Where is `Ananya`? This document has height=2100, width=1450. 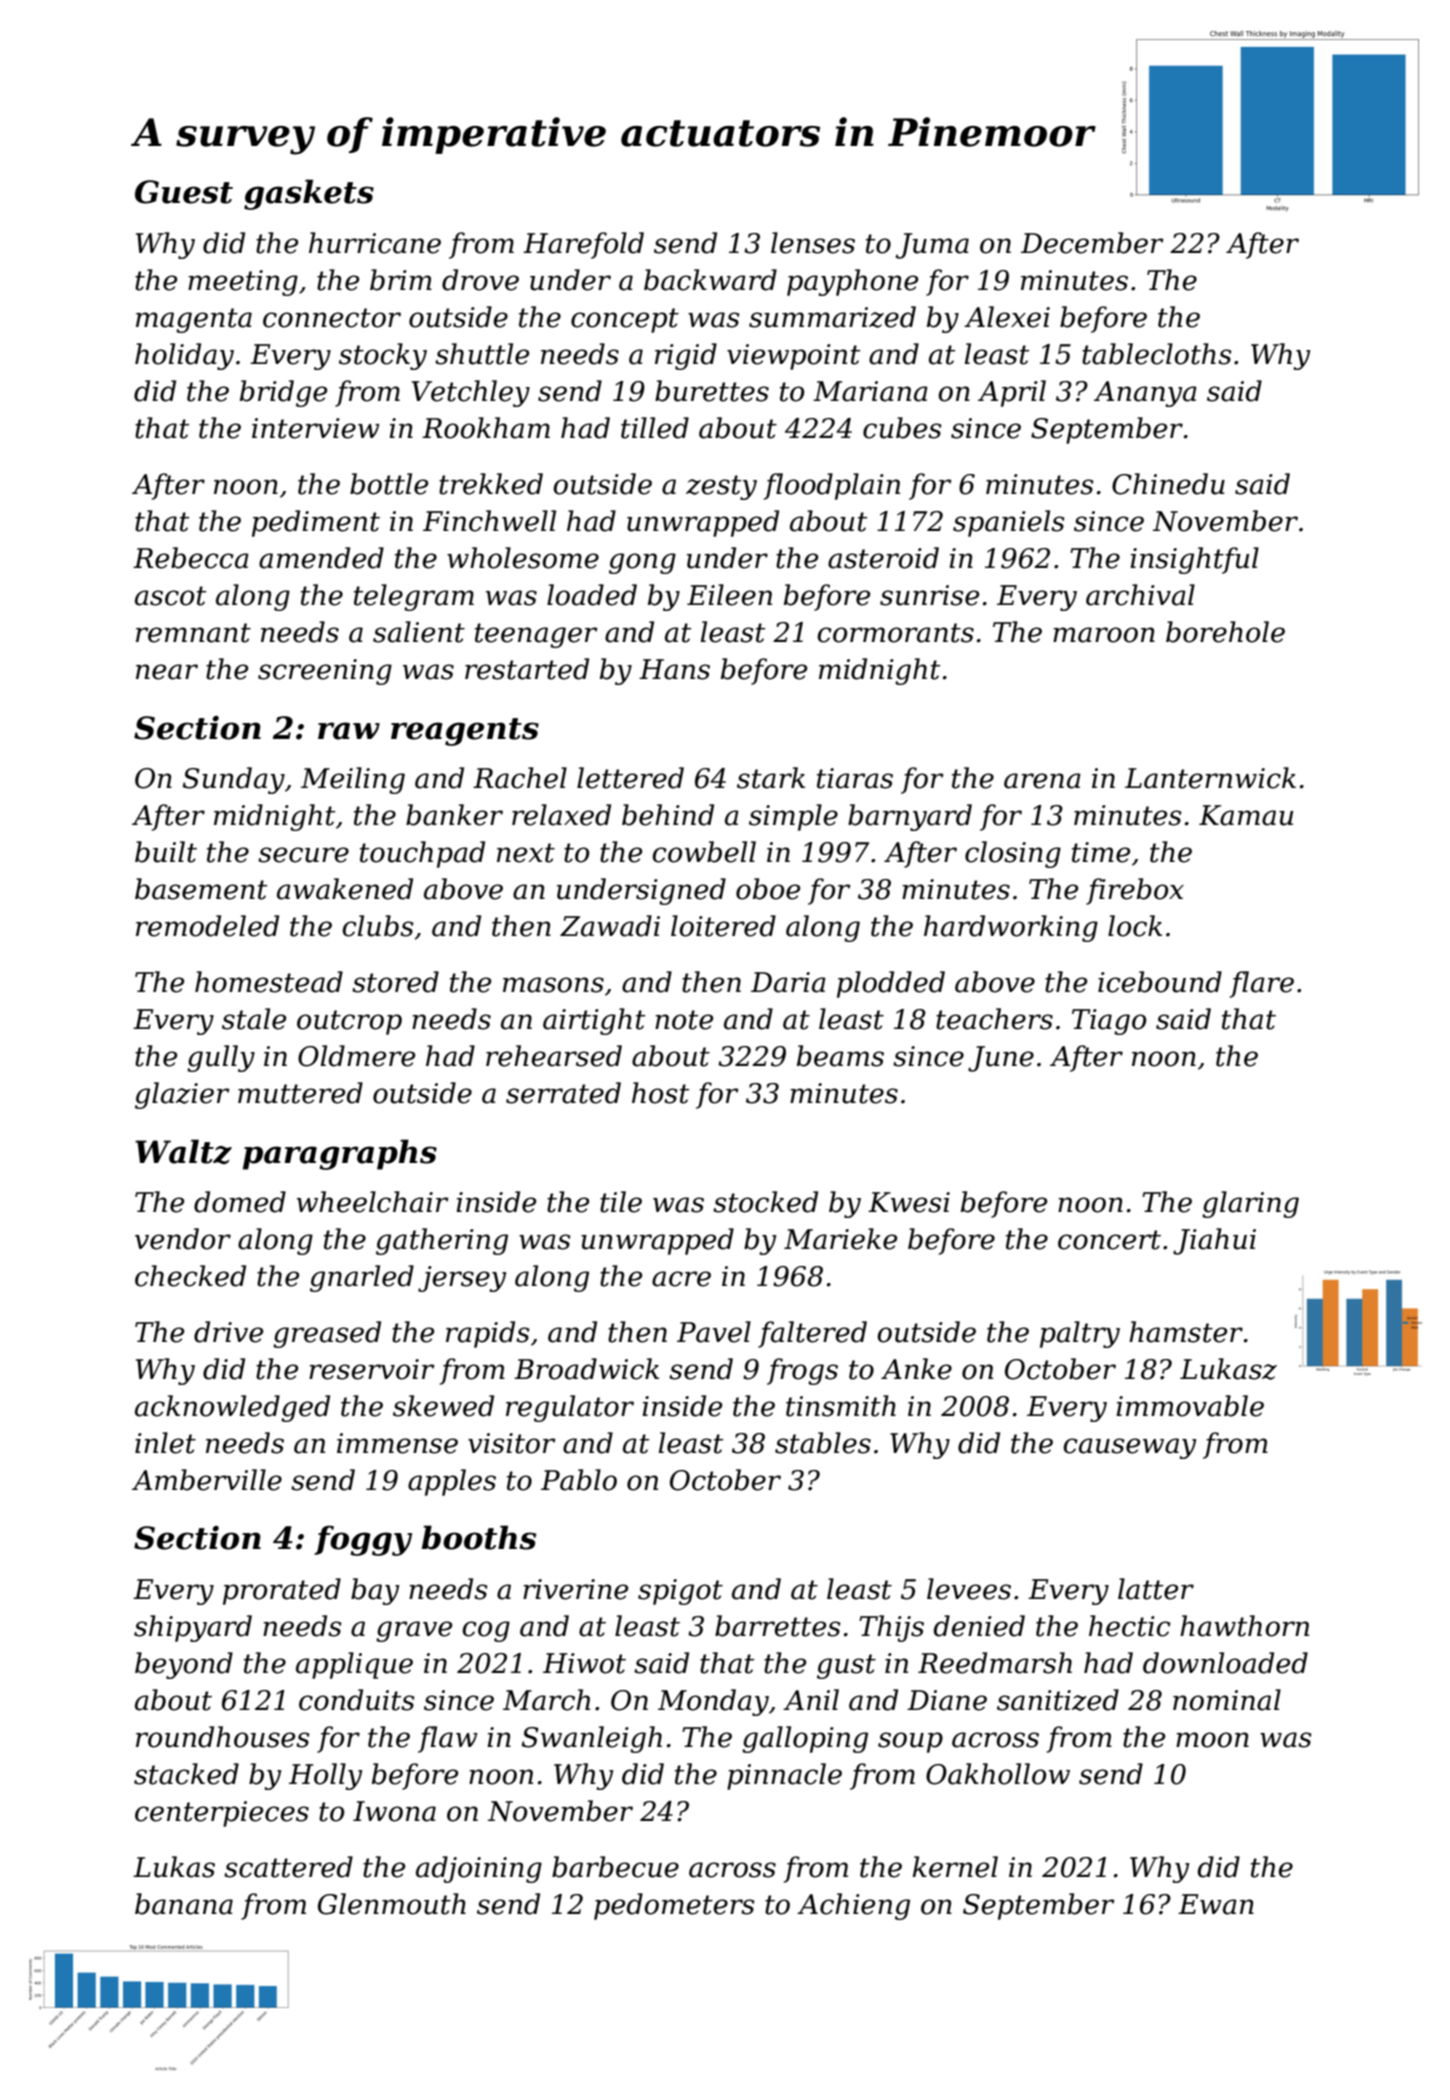 Ananya is located at coordinates (1145, 394).
